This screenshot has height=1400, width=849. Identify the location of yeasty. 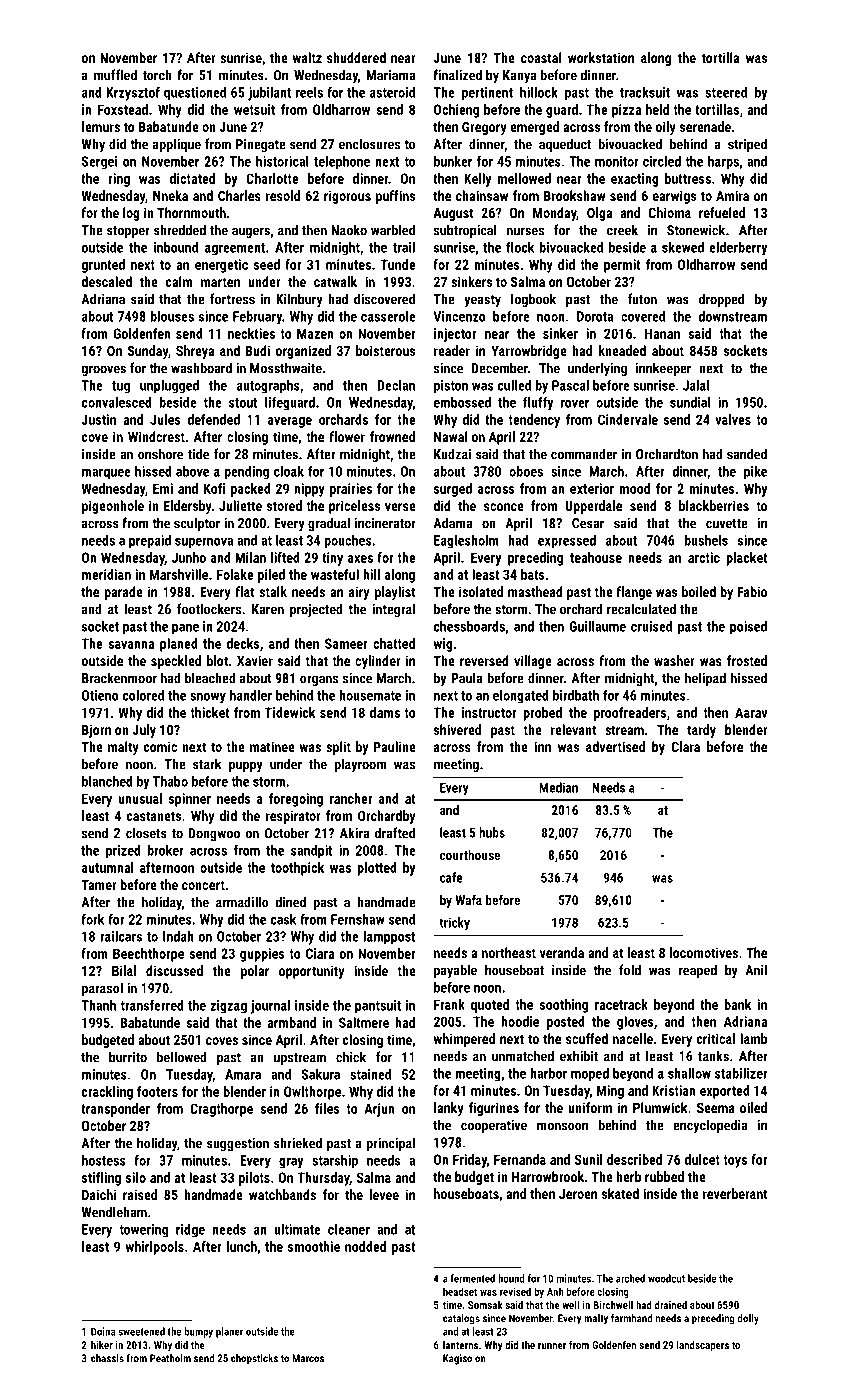
(482, 301).
